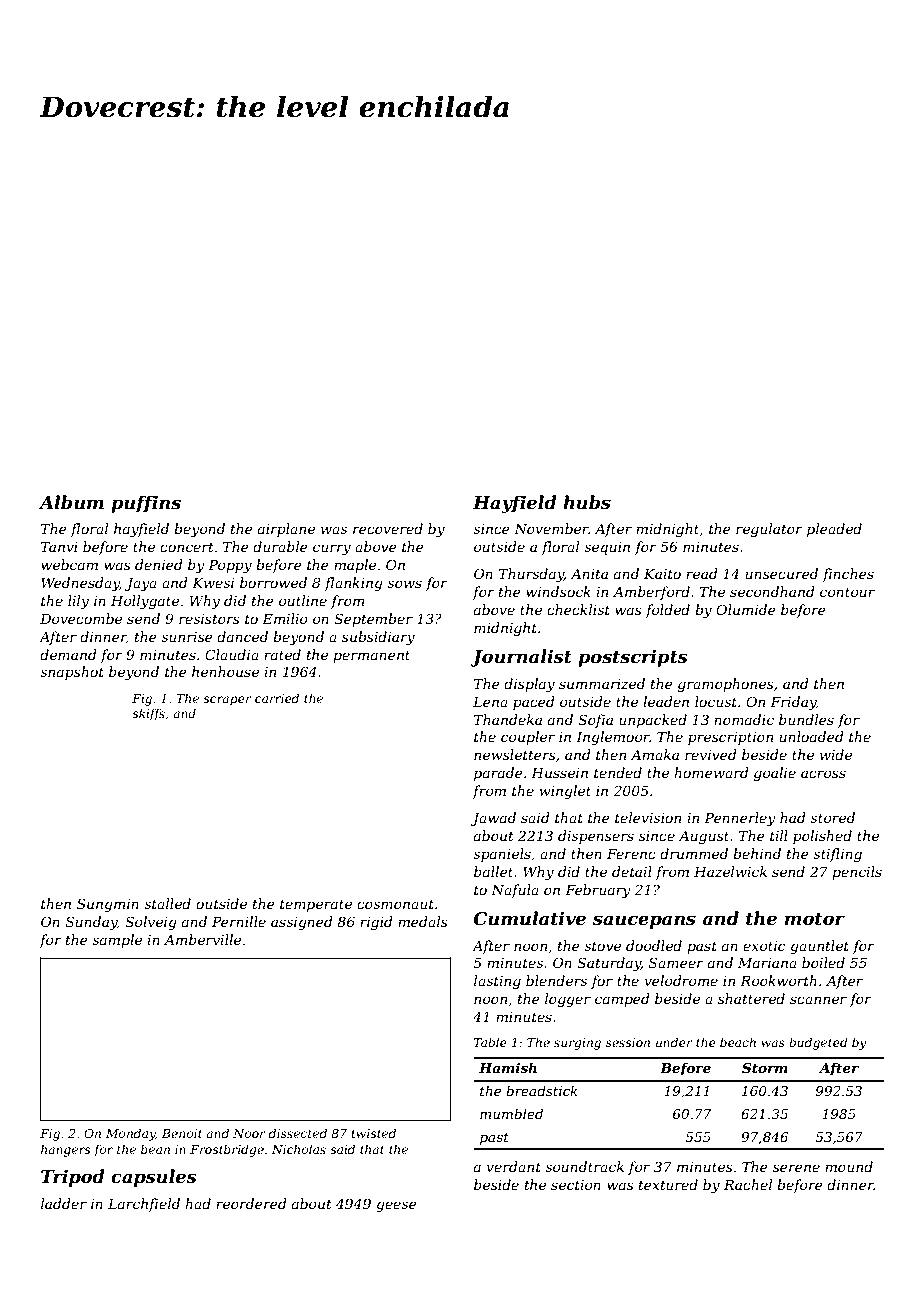  Describe the element at coordinates (587, 502) in the screenshot. I see `hubs` at that location.
